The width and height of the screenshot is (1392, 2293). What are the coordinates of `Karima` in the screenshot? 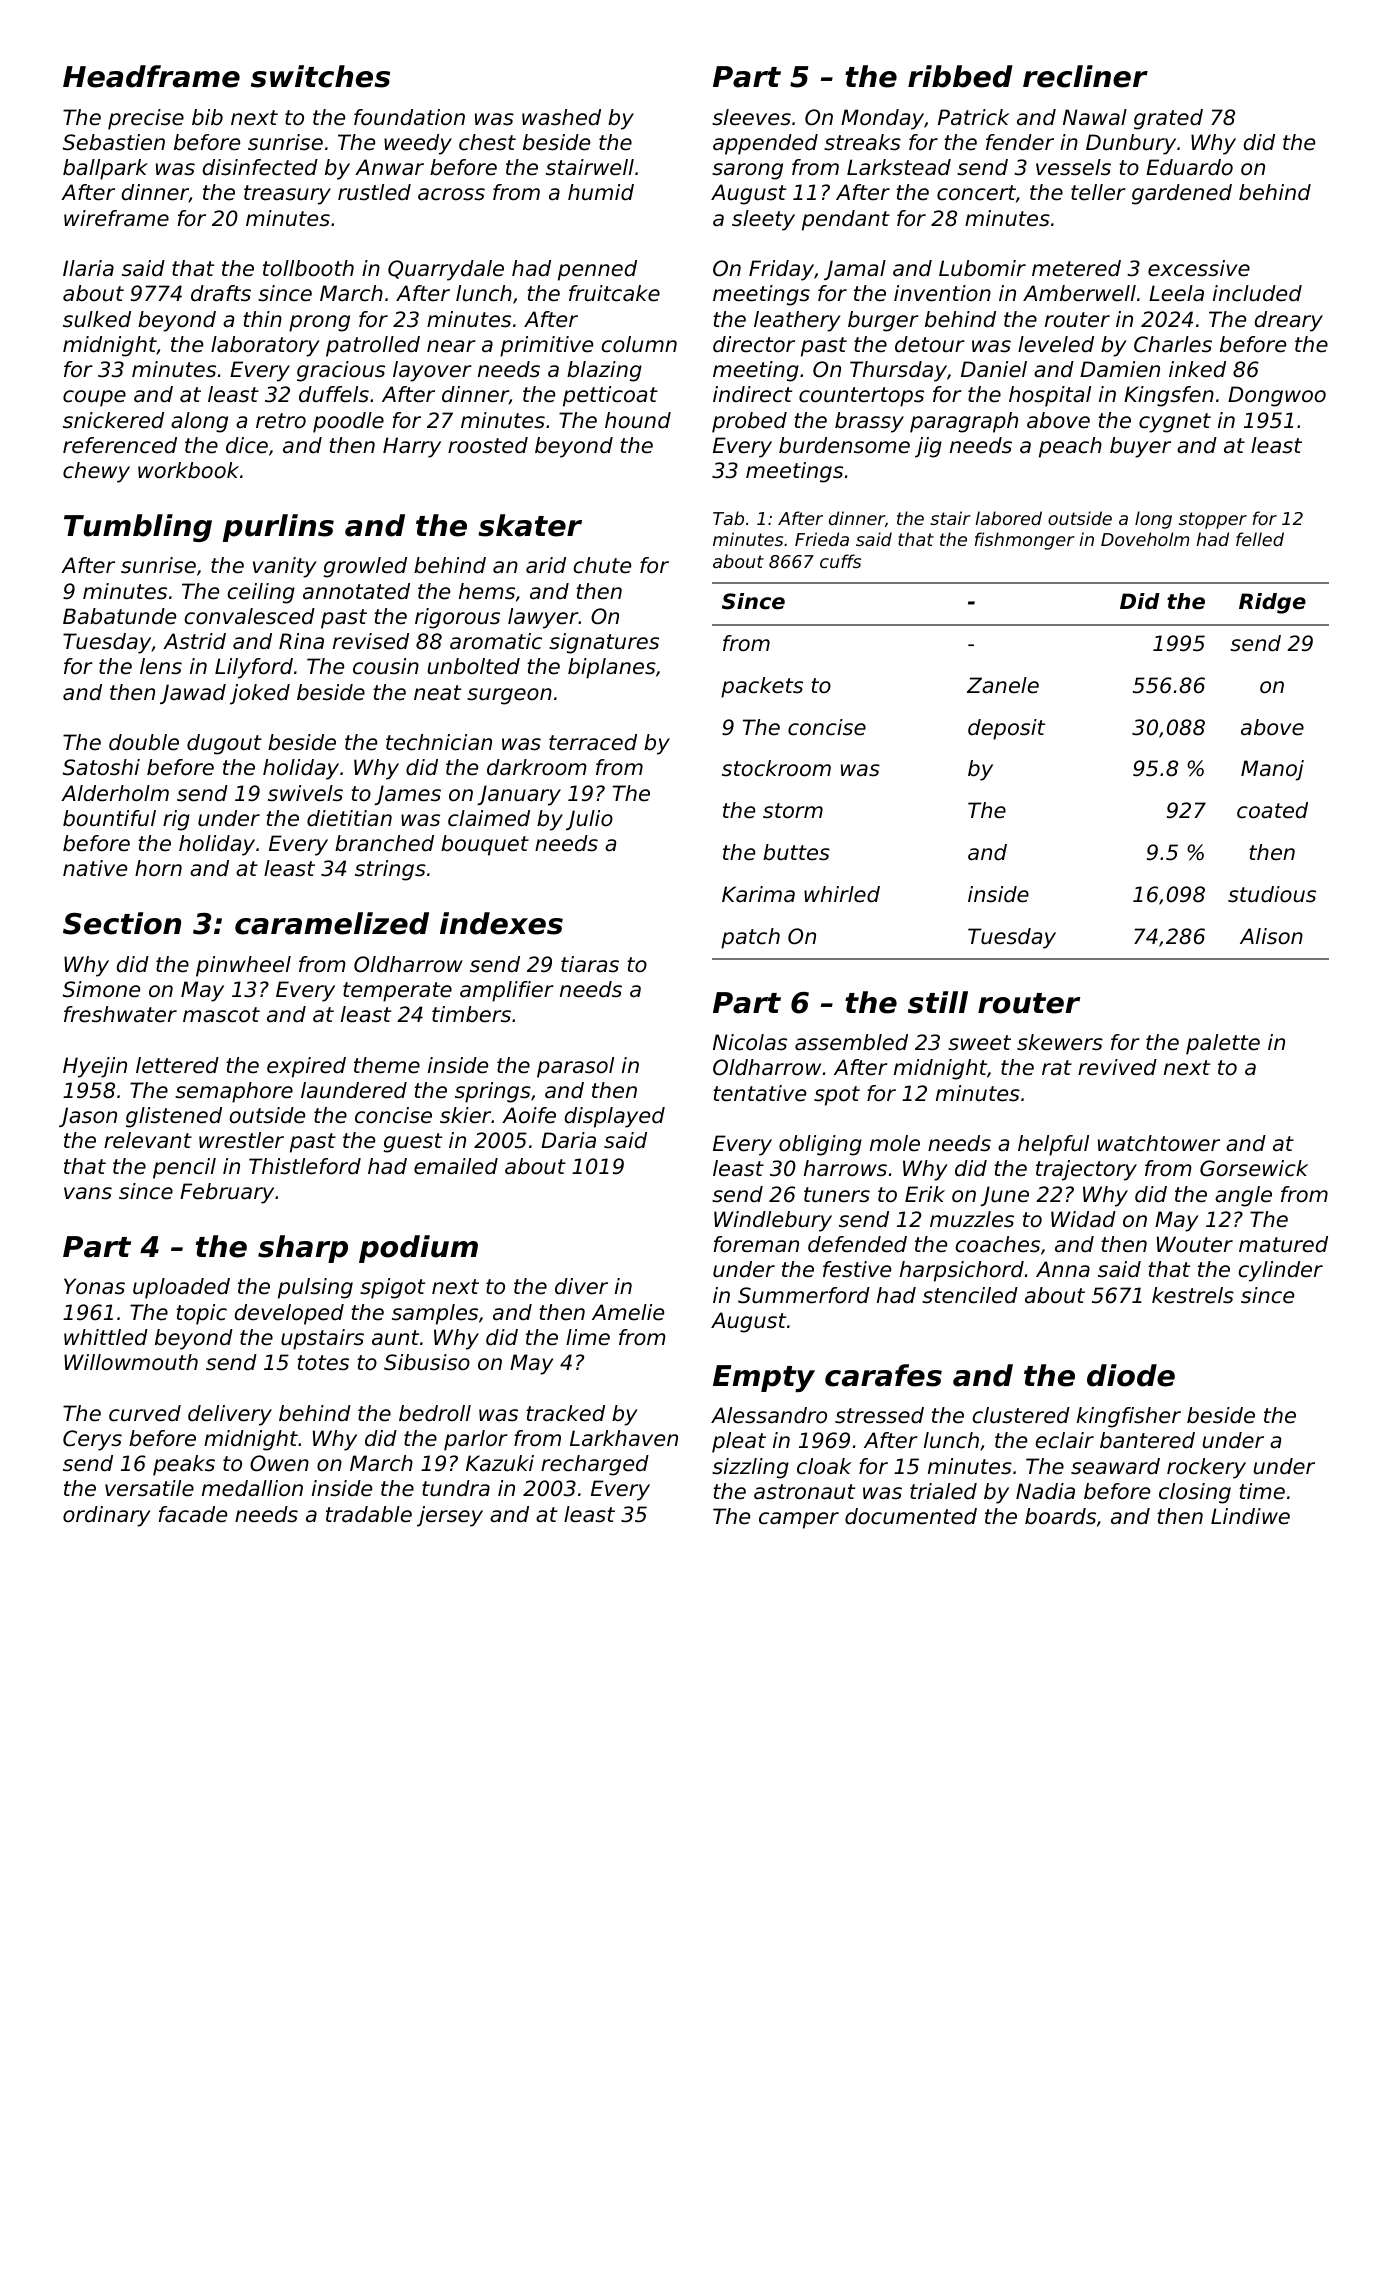 It's located at (758, 894).
